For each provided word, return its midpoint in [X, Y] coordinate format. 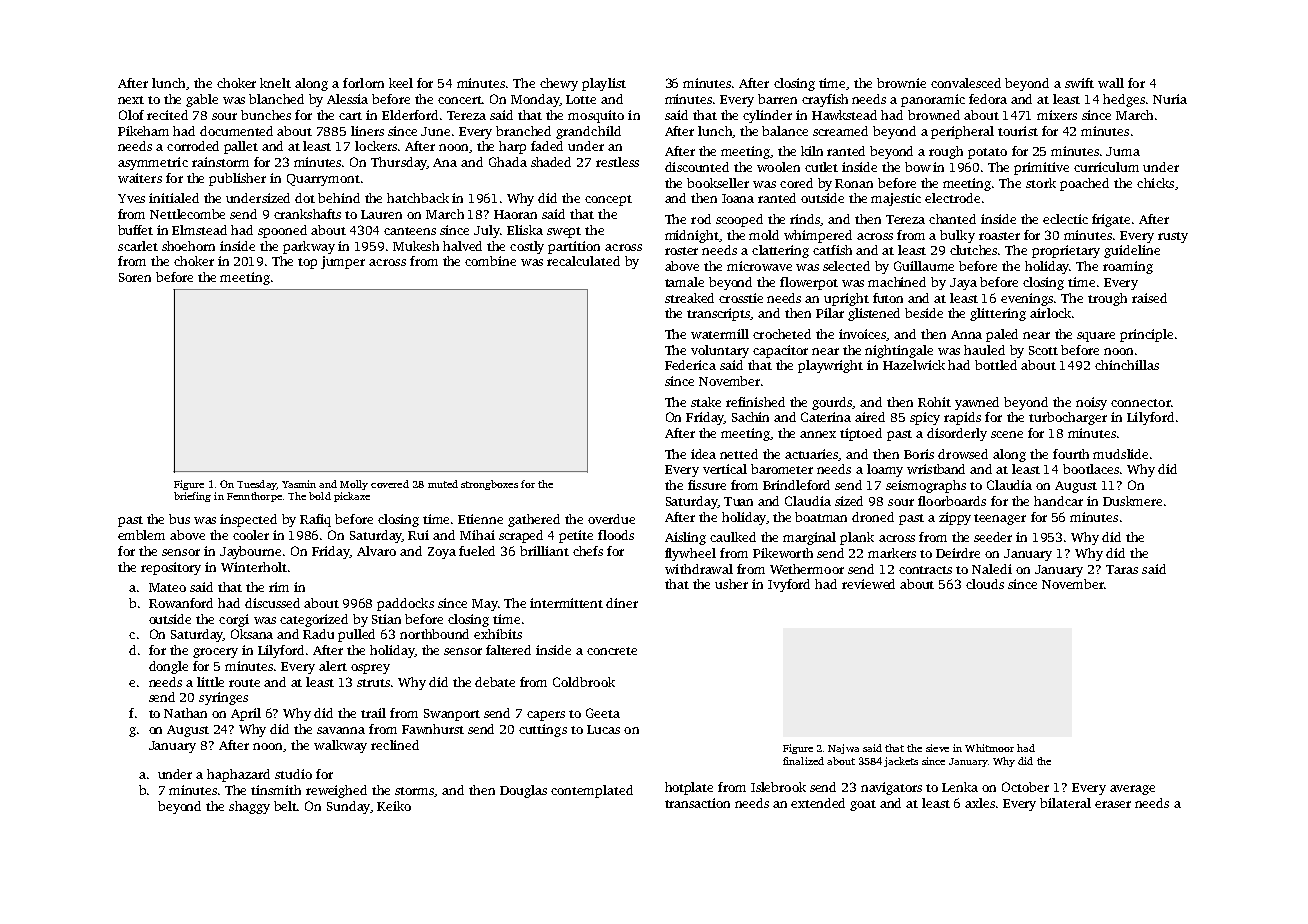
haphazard [238, 775]
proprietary [1066, 251]
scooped [739, 220]
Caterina [826, 417]
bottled [996, 365]
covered [390, 484]
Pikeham [143, 131]
